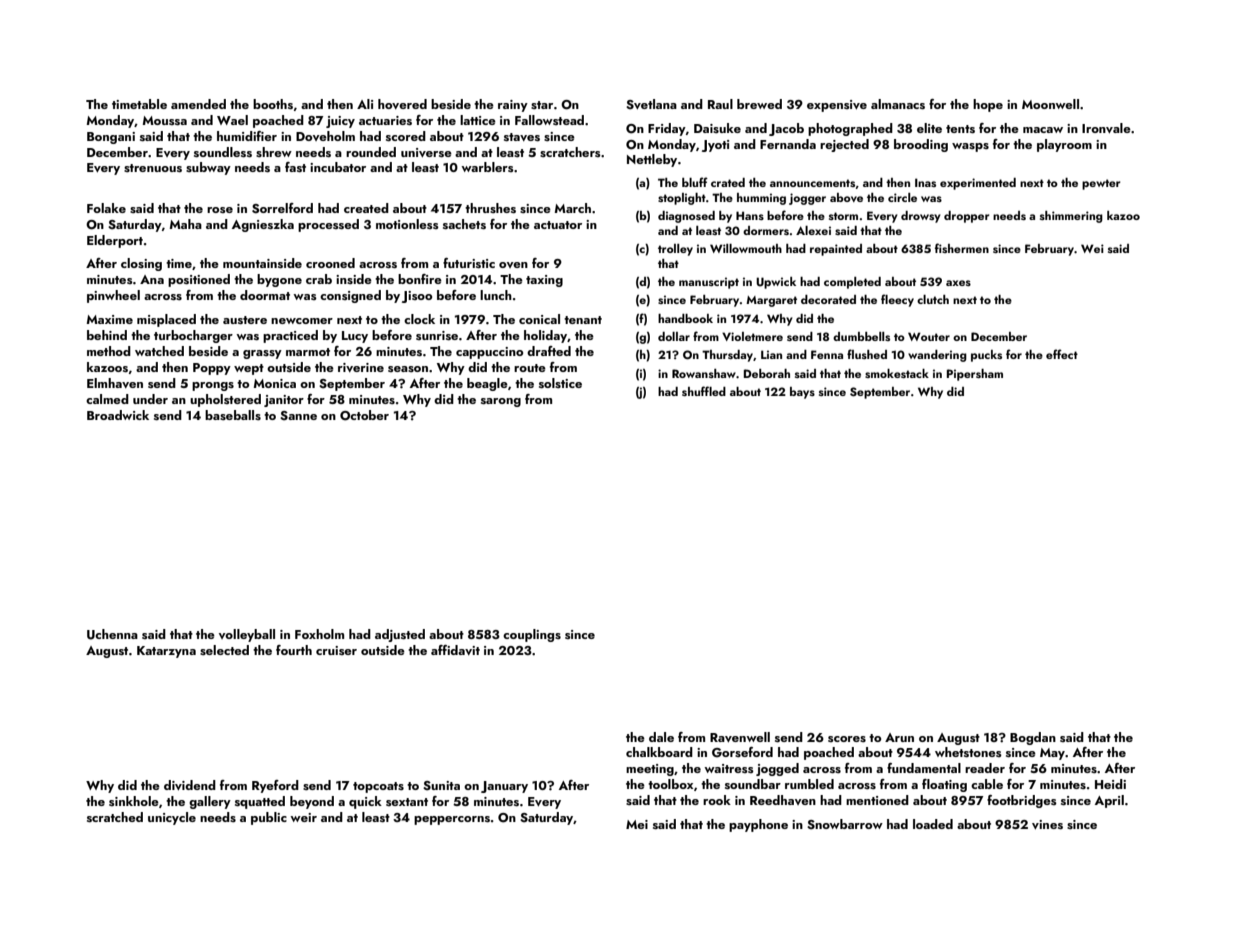  What do you see at coordinates (190, 785) in the screenshot?
I see `dividend` at bounding box center [190, 785].
